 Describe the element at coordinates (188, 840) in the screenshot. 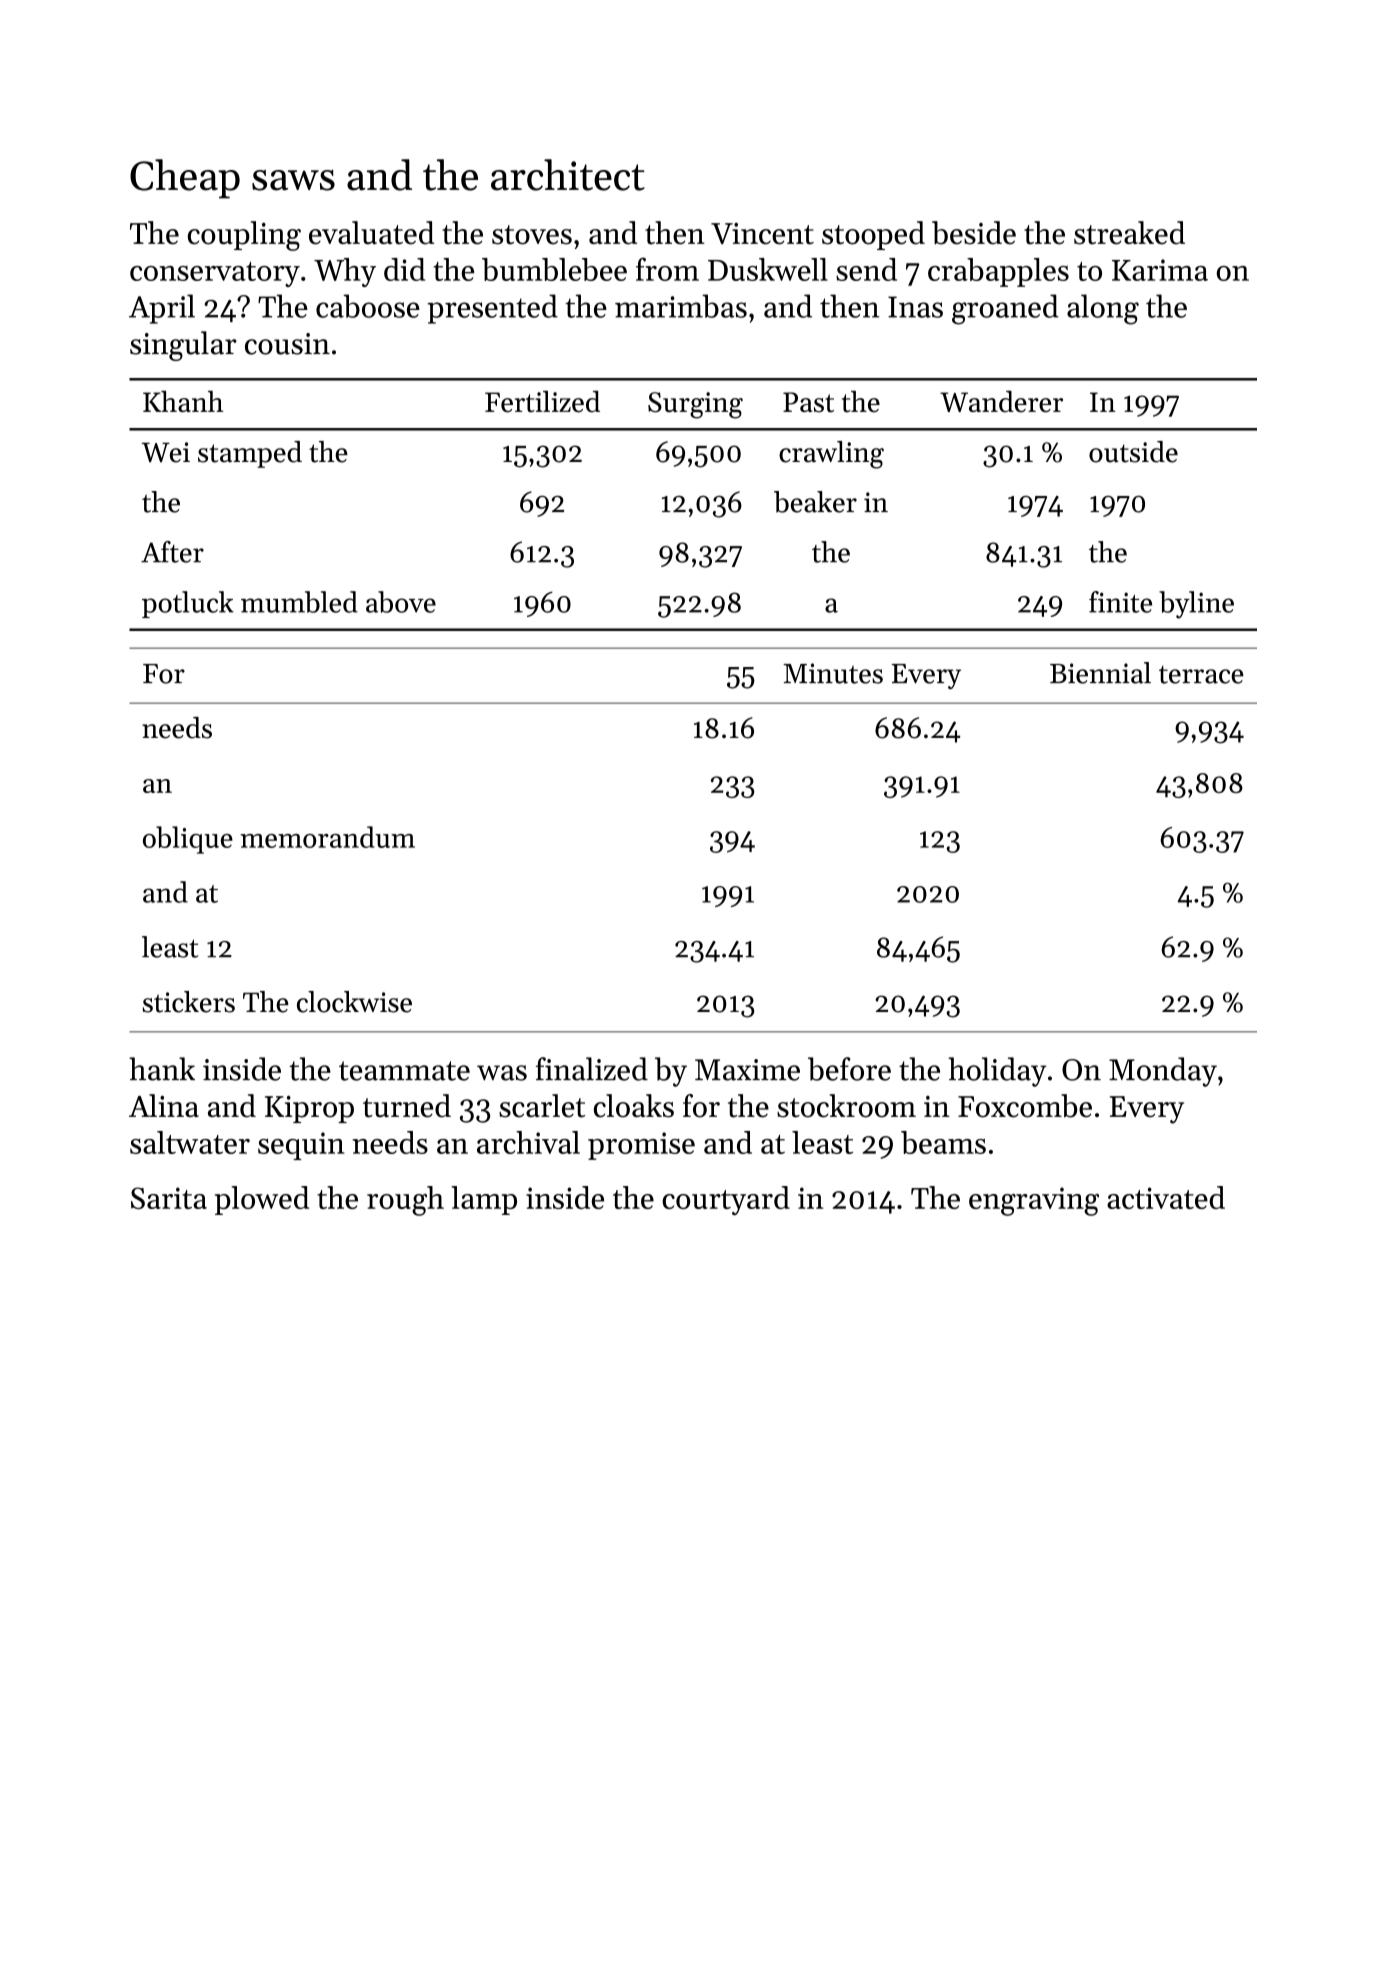

I see `oblique` at that location.
